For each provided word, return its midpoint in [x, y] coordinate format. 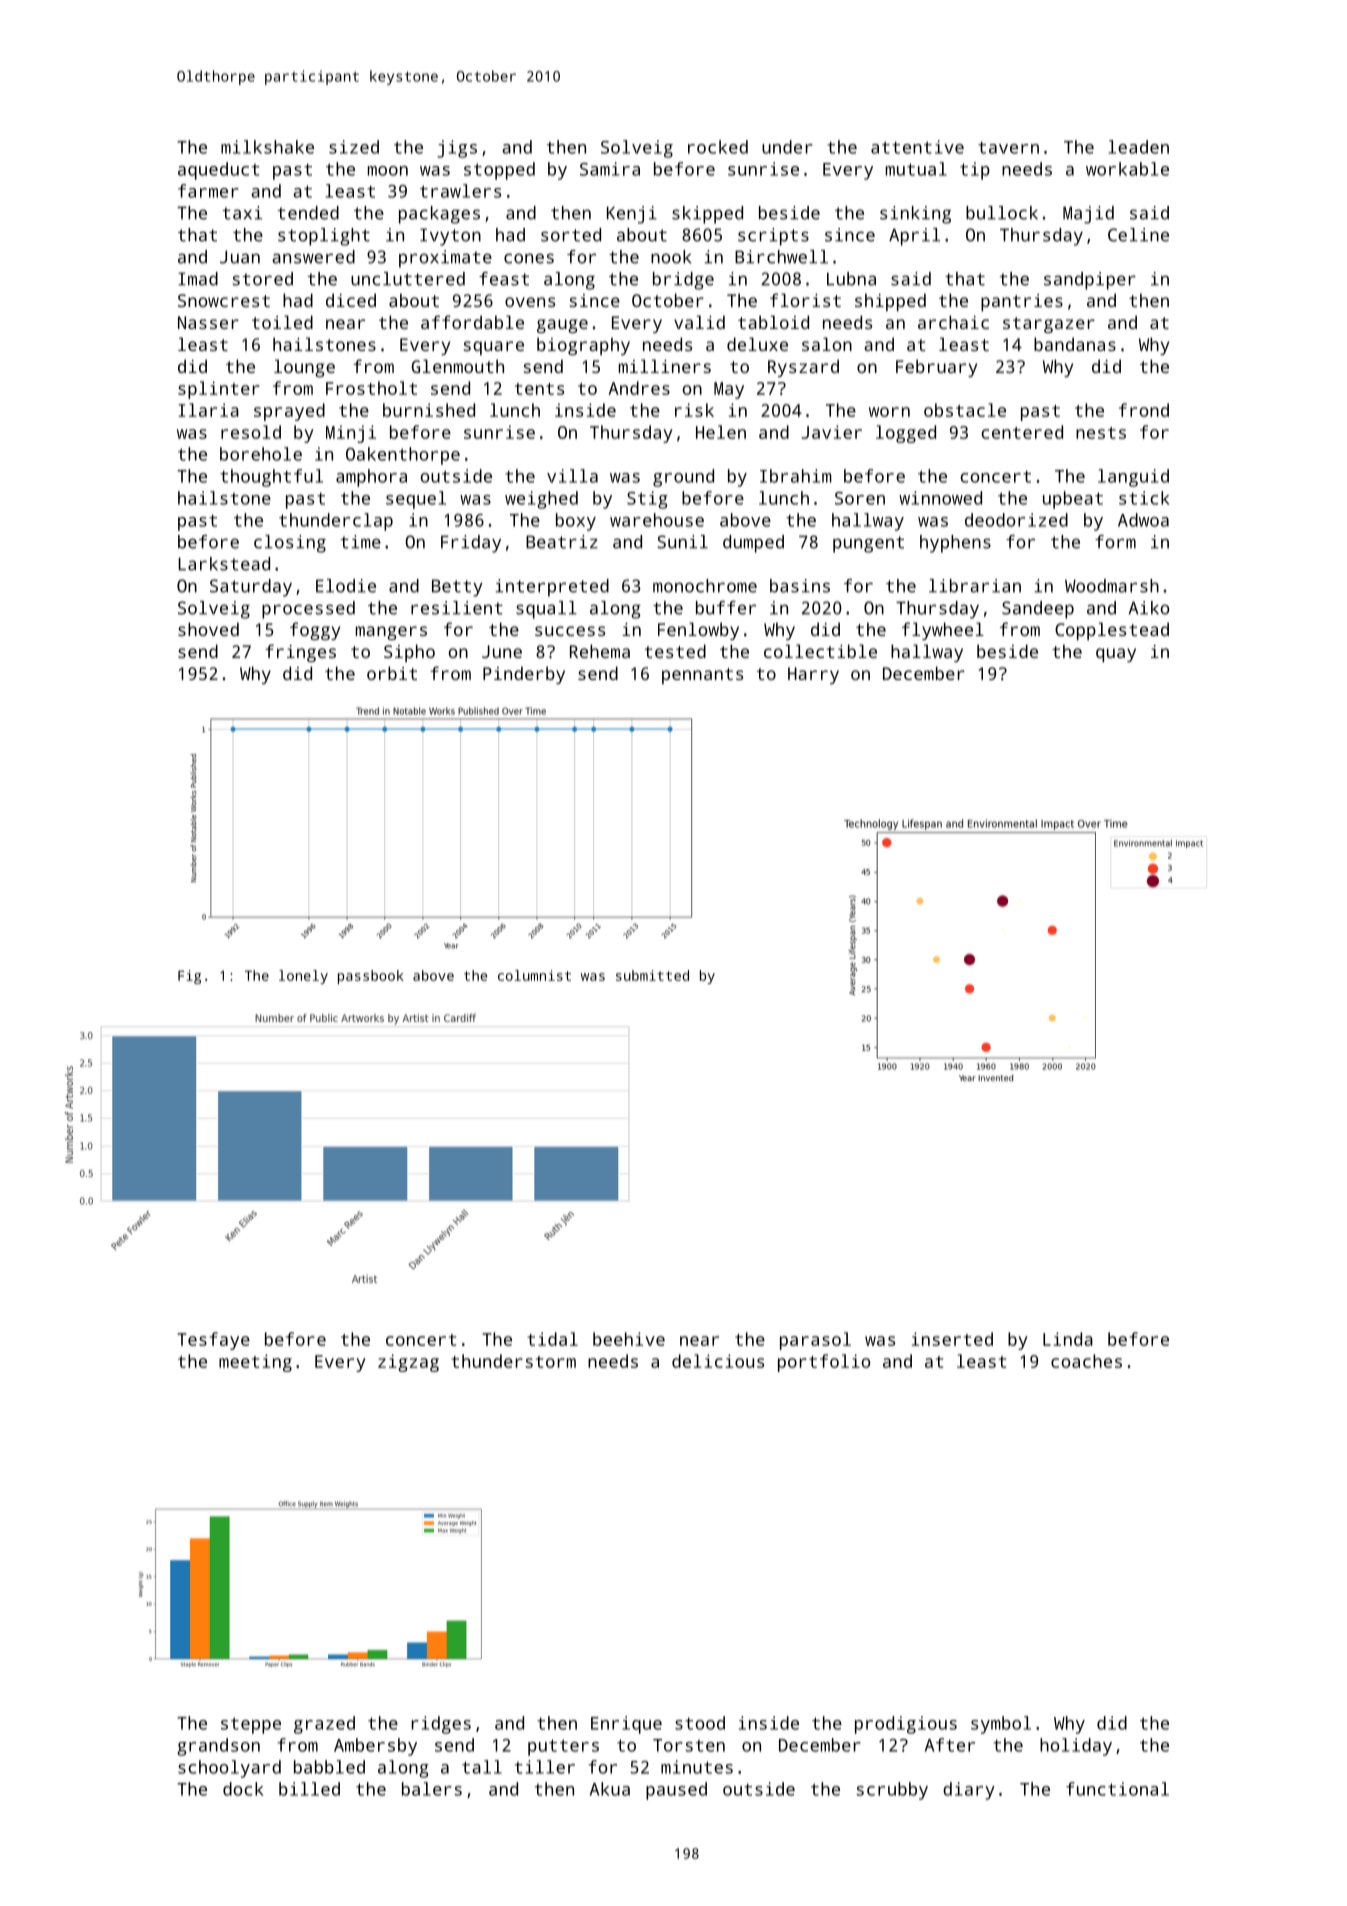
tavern [1008, 147]
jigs [457, 149]
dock [243, 1789]
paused [676, 1791]
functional [1117, 1789]
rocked [718, 147]
